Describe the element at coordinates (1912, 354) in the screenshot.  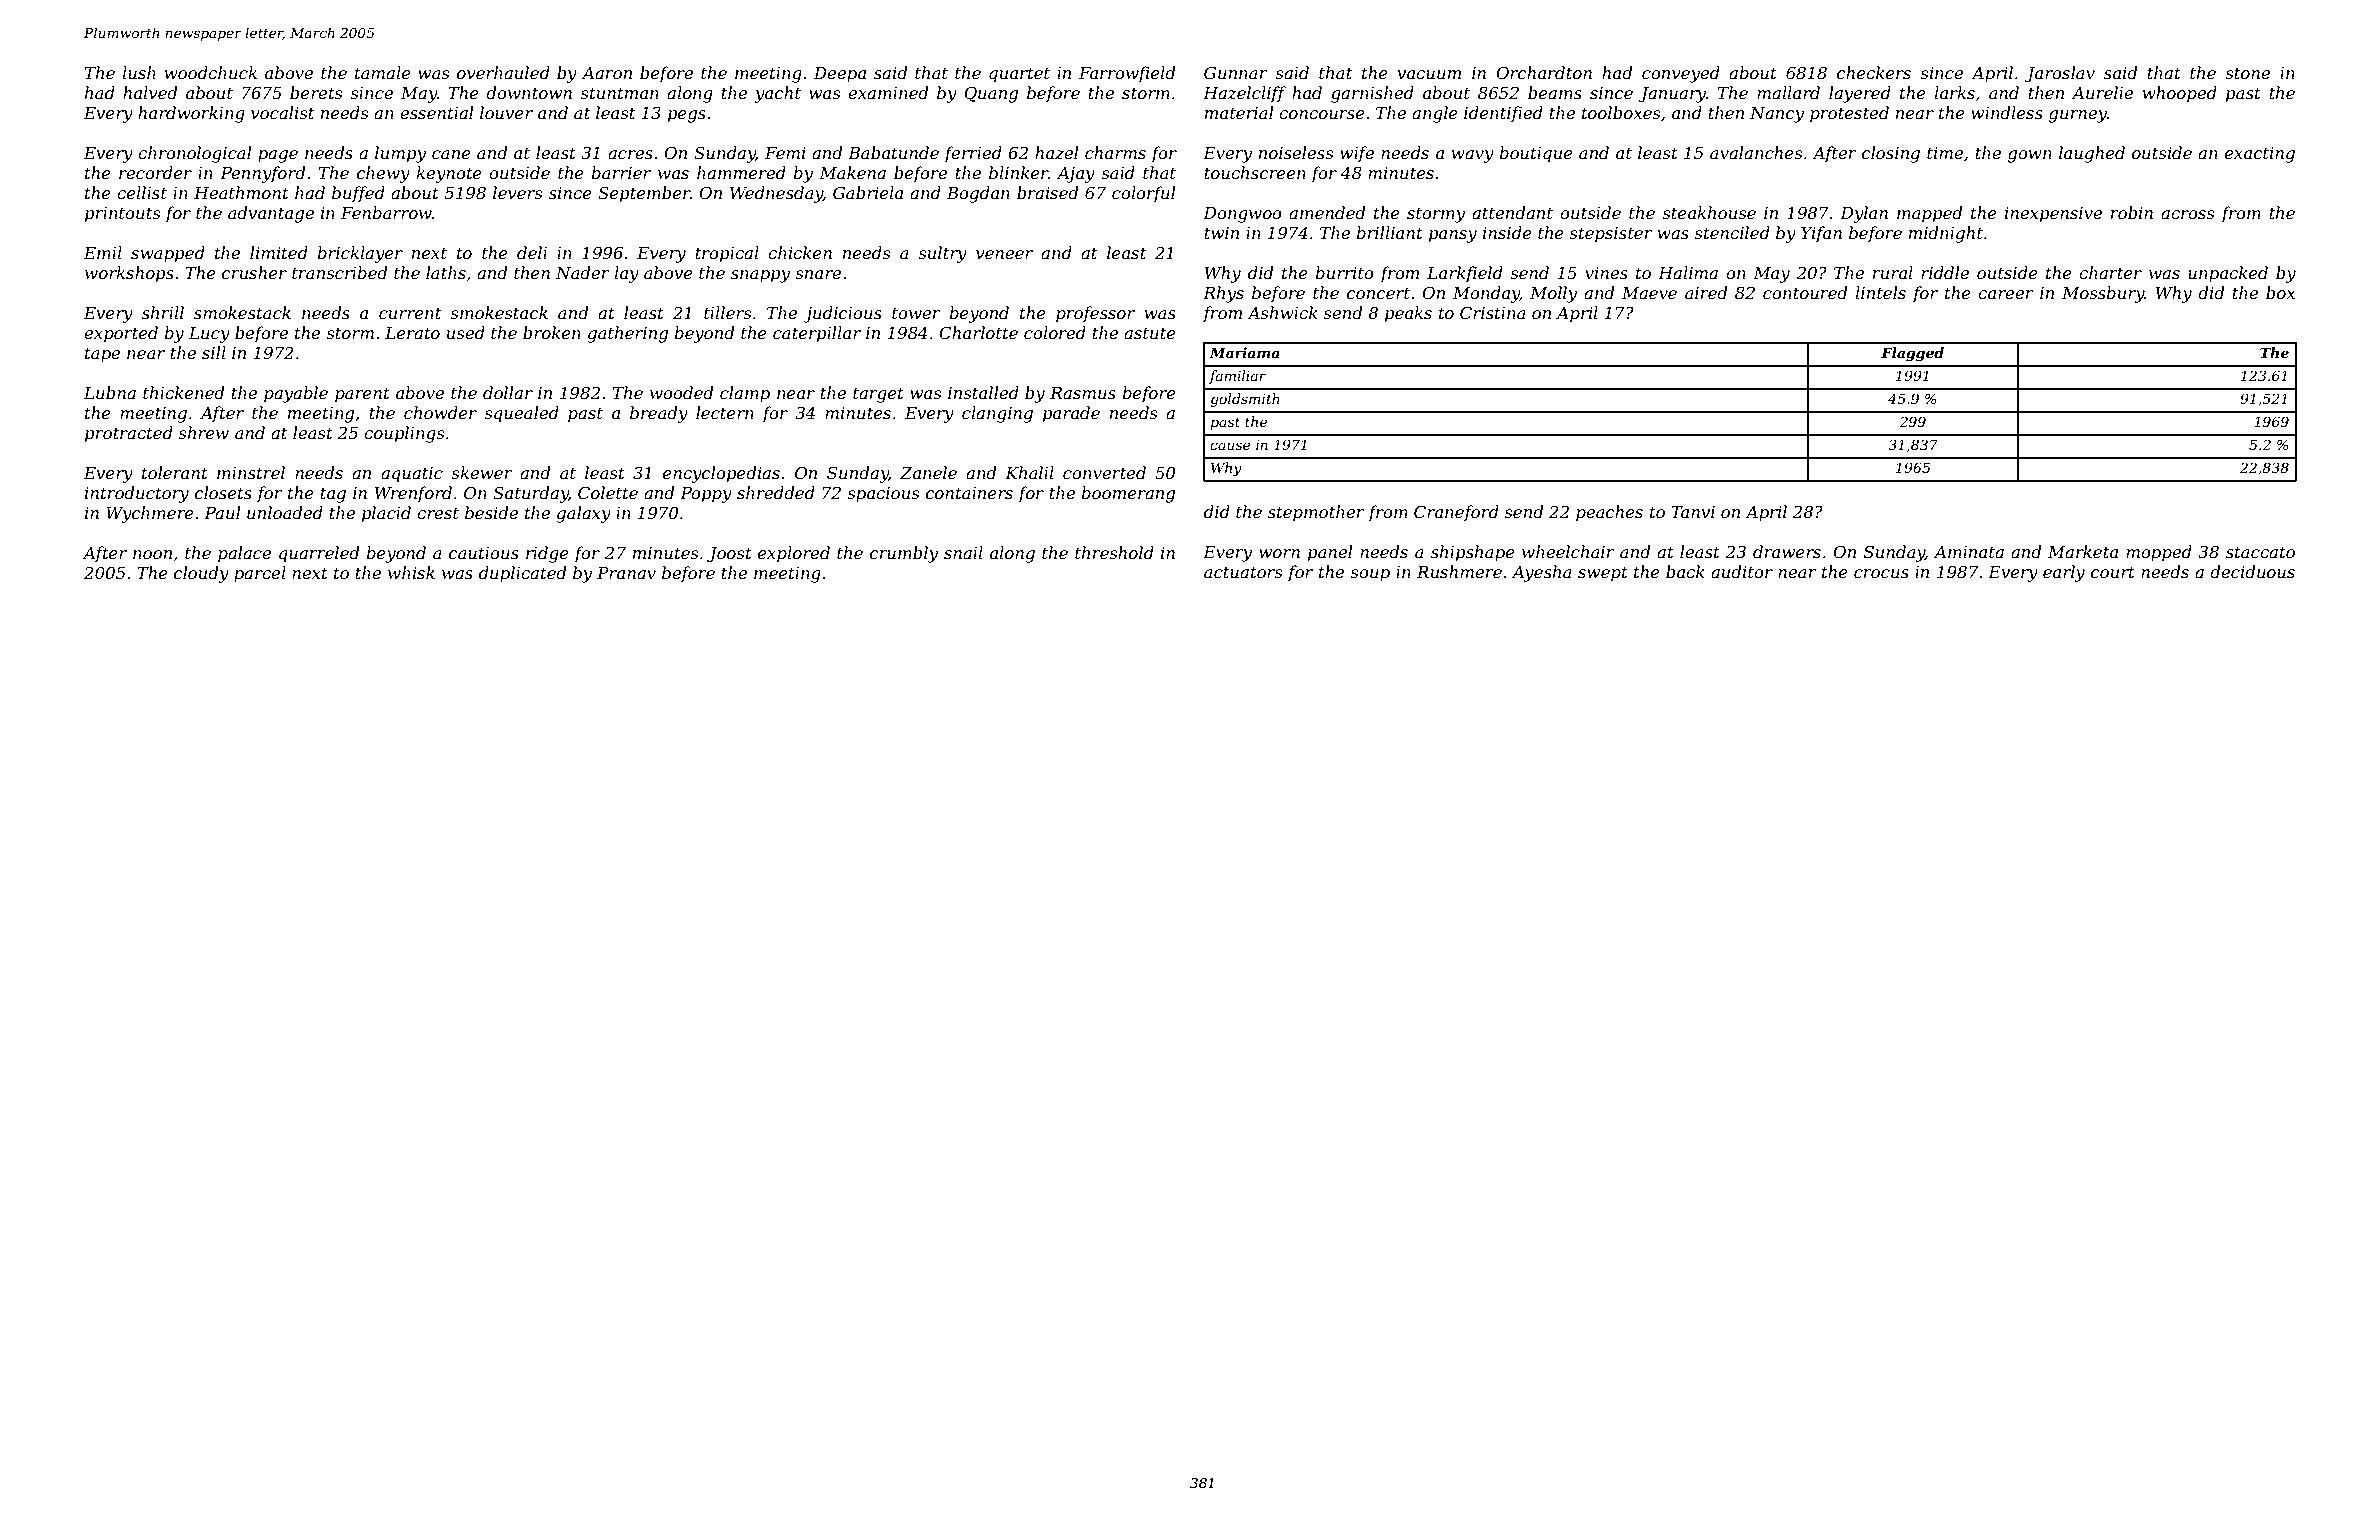
I see `Flagged` at that location.
